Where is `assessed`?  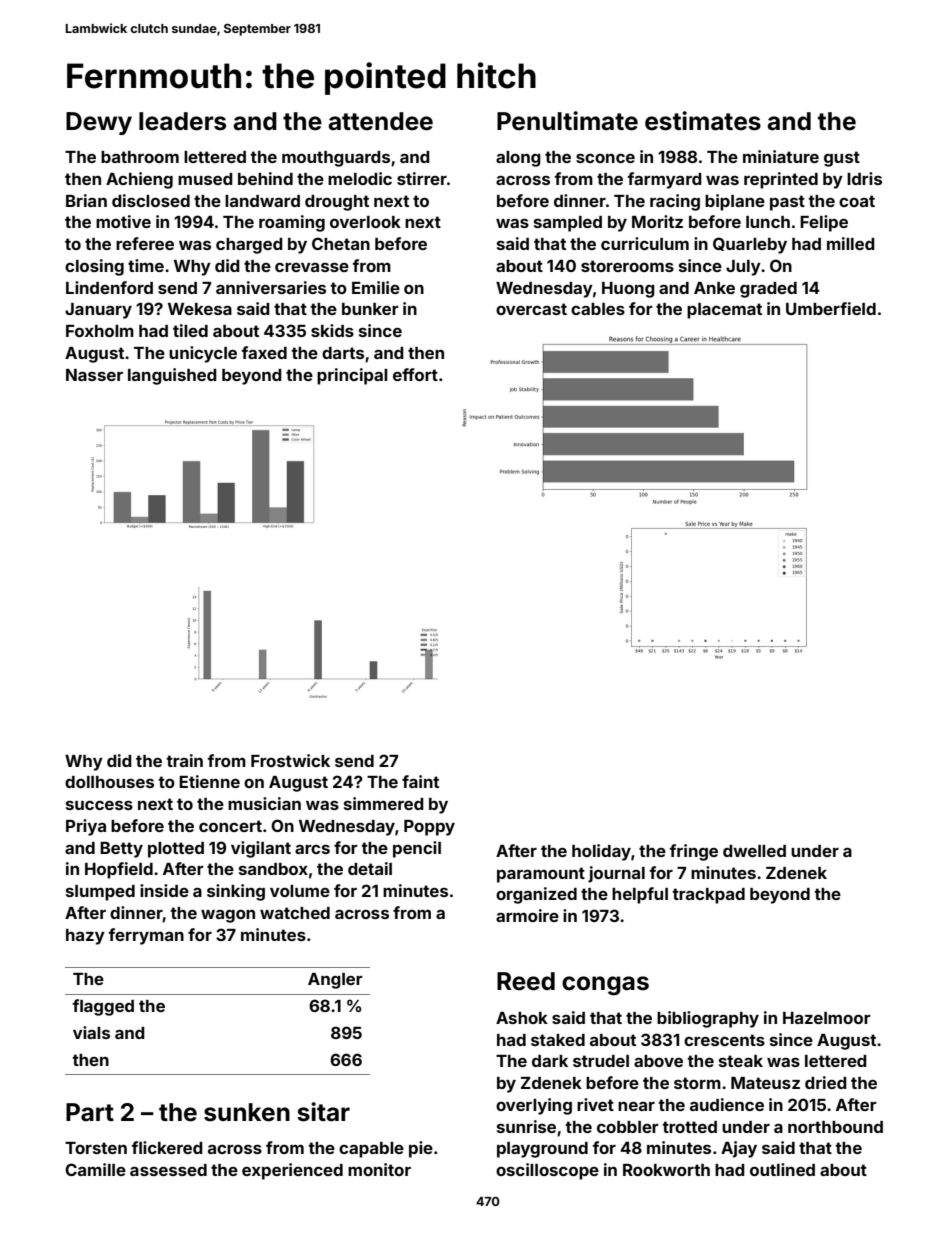
assessed is located at coordinates (168, 1170).
